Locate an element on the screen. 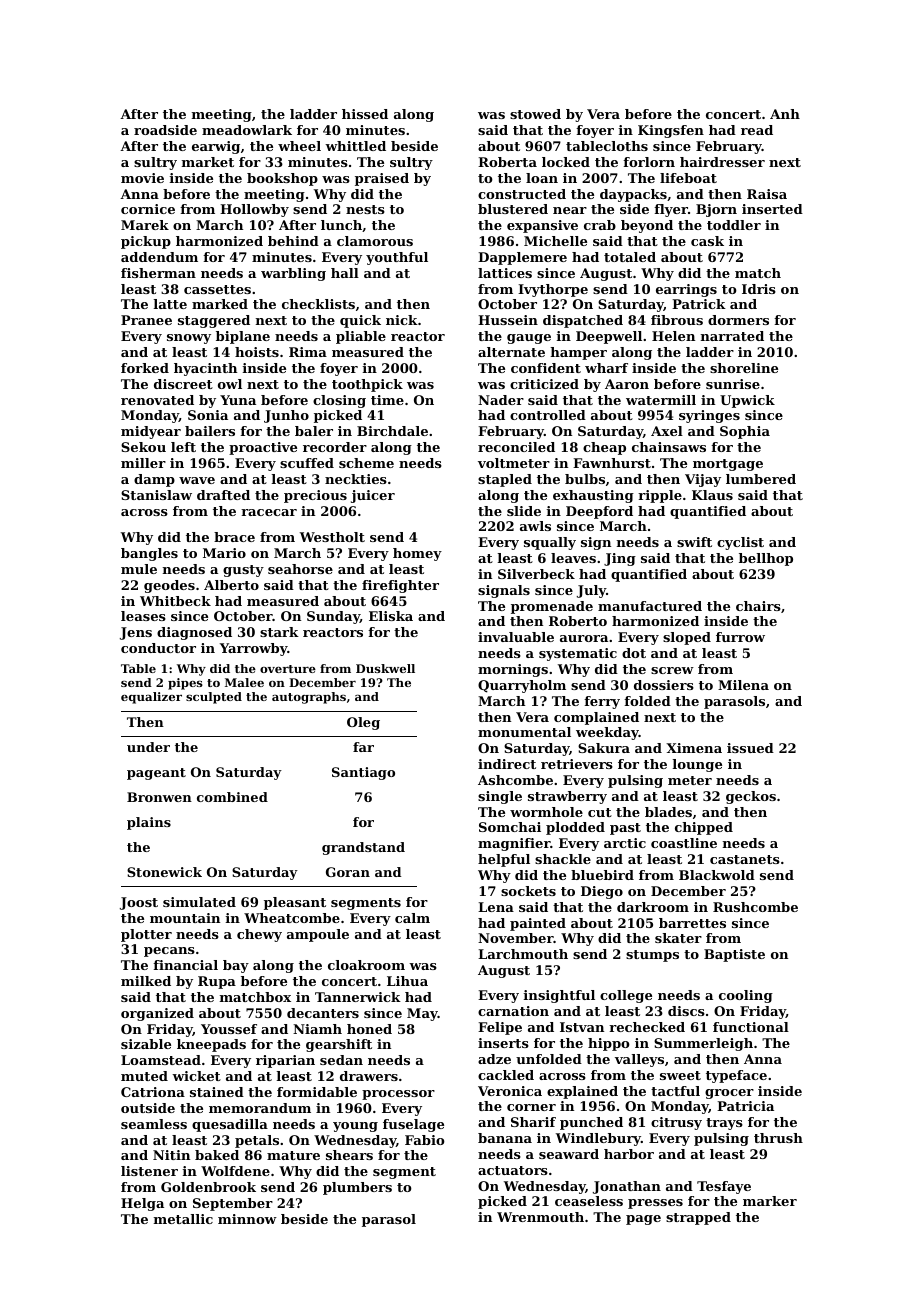 This screenshot has width=924, height=1308. proactive is located at coordinates (263, 448).
